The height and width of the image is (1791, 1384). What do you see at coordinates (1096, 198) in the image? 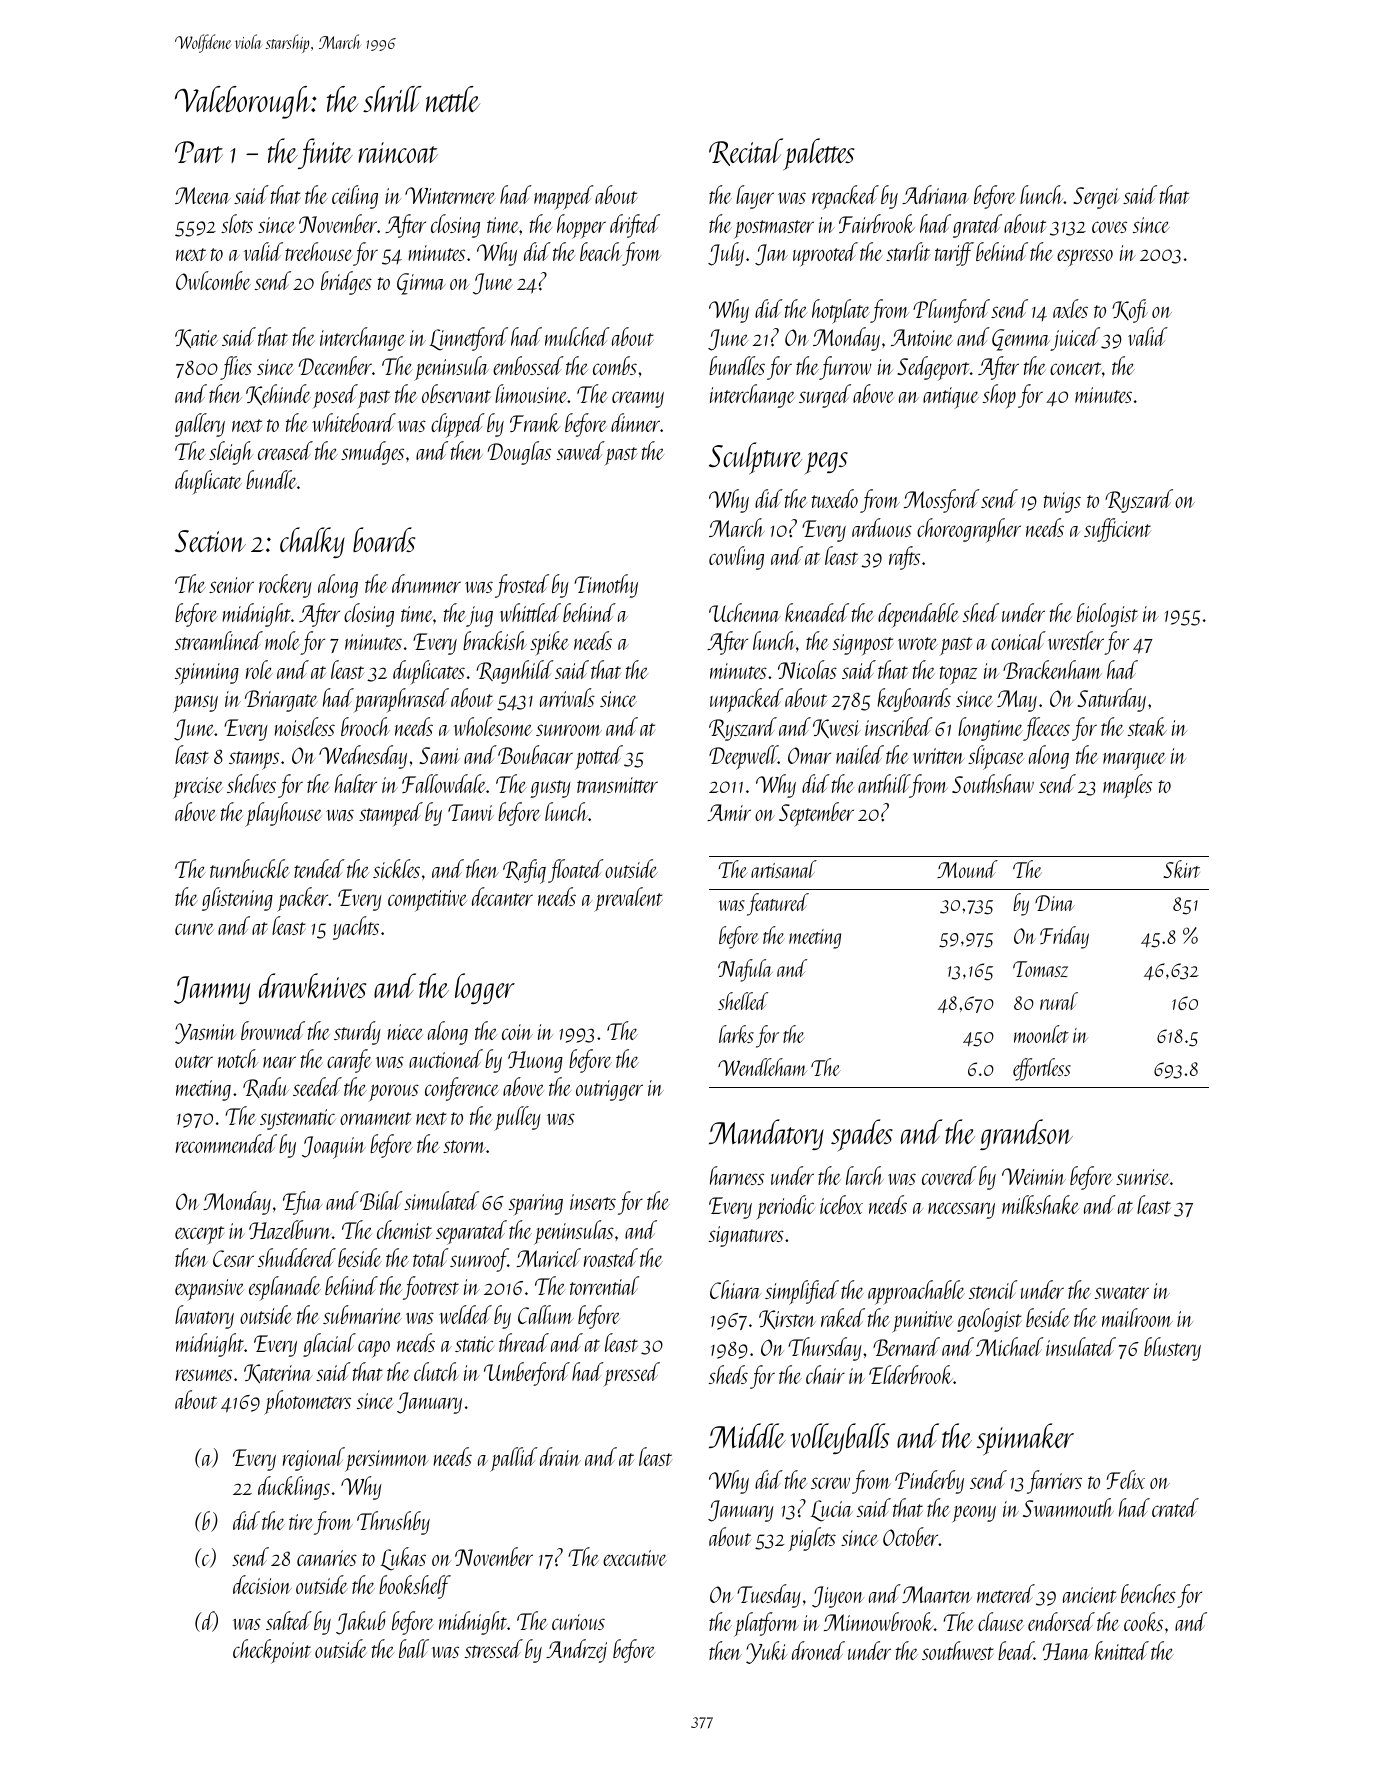
I see `Sergei` at bounding box center [1096, 198].
